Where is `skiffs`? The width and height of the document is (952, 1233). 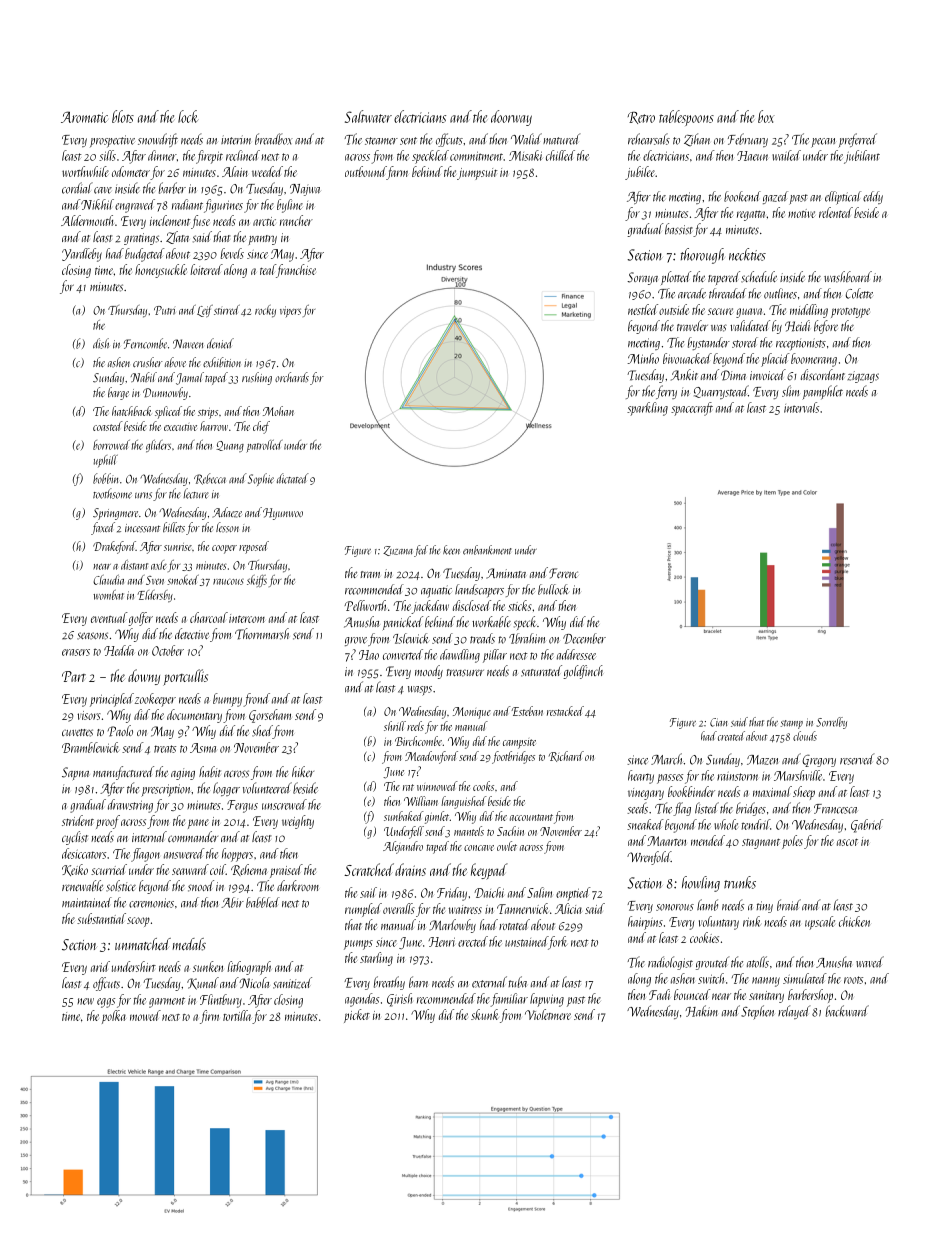 skiffs is located at coordinates (257, 581).
